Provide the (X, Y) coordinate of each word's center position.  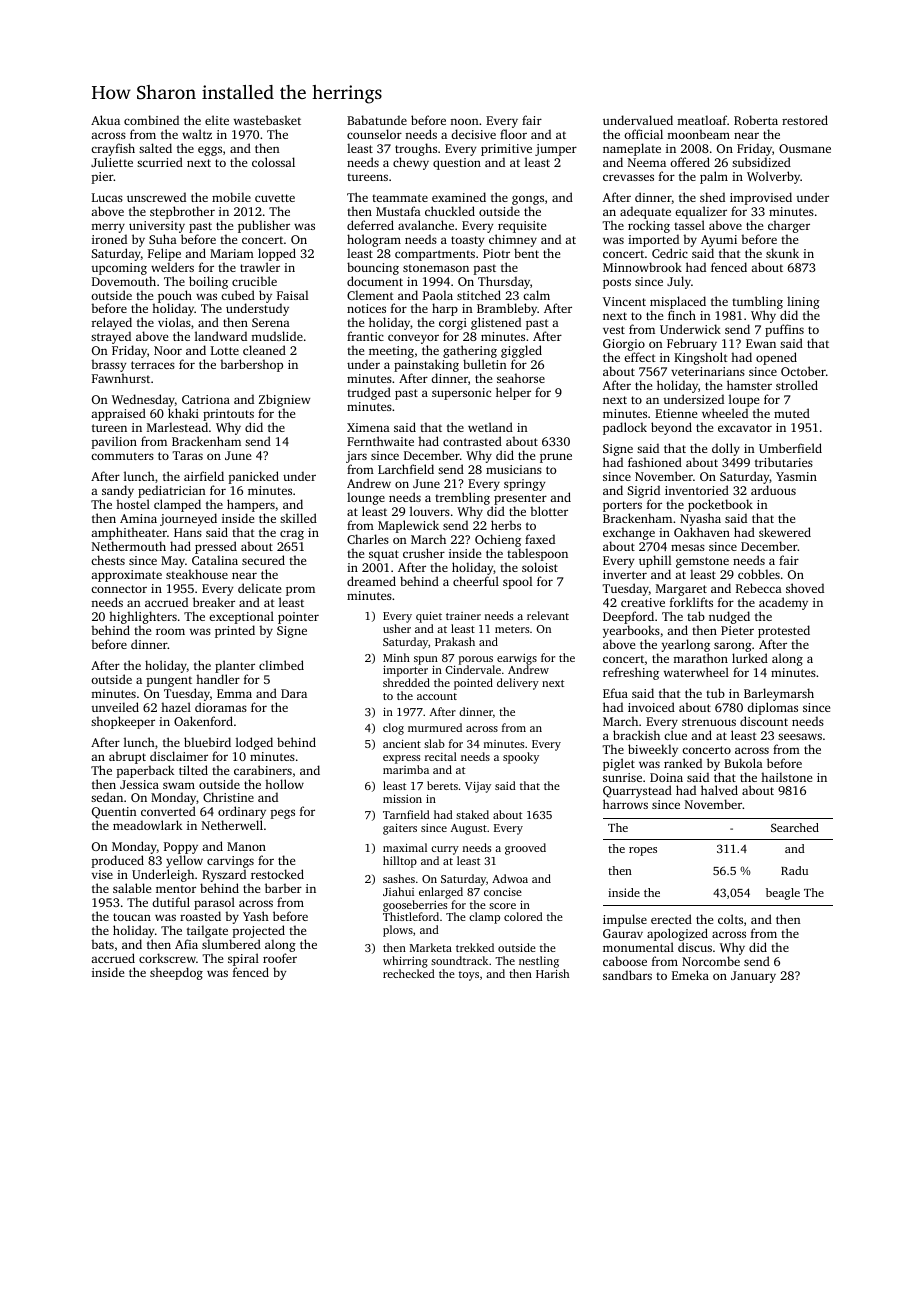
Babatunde (377, 120)
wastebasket (267, 120)
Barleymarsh (779, 694)
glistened (496, 323)
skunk (782, 253)
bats (102, 944)
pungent (169, 681)
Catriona (206, 399)
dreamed (371, 581)
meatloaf (702, 120)
